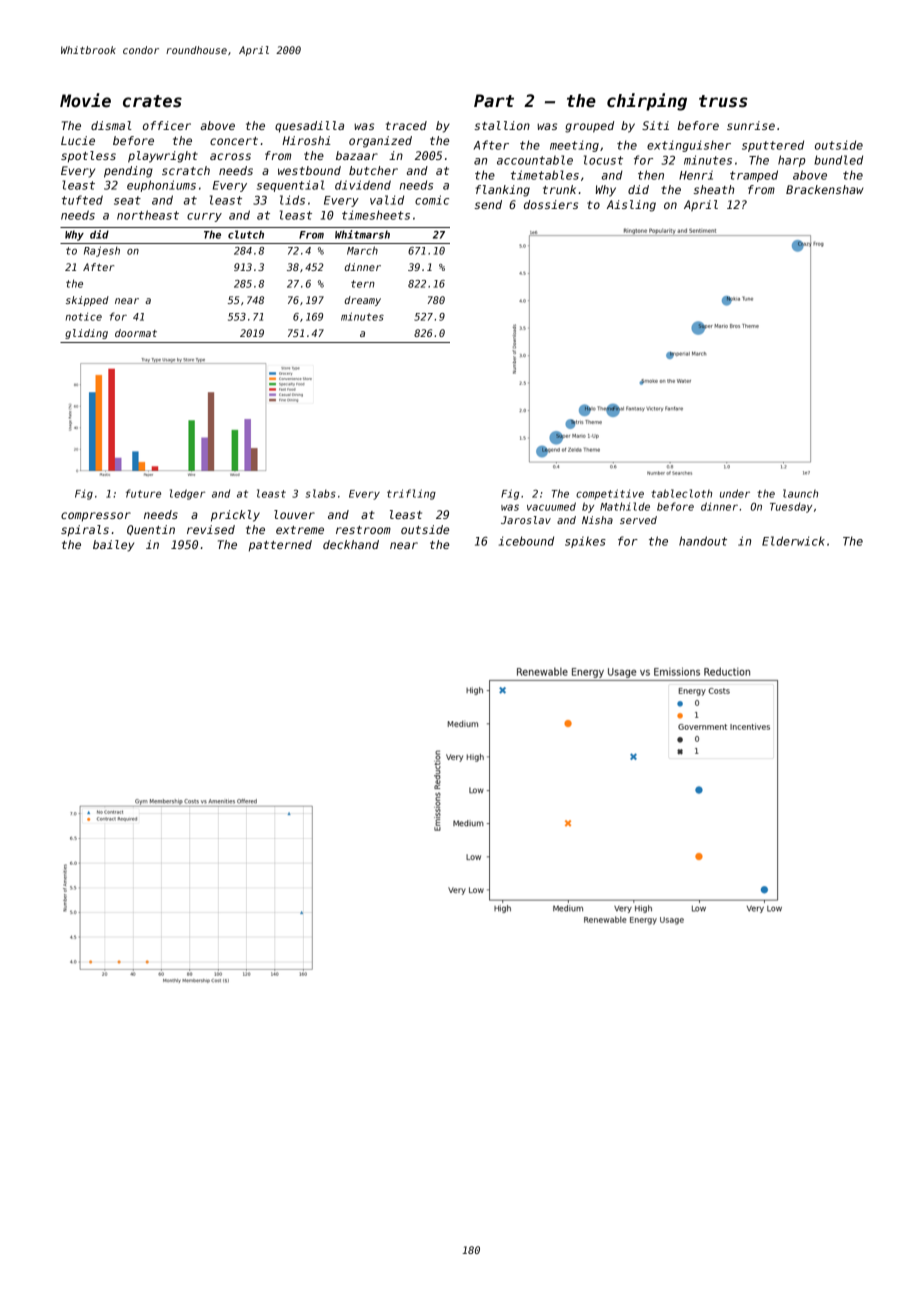  What do you see at coordinates (351, 544) in the image?
I see `deckhand` at bounding box center [351, 544].
